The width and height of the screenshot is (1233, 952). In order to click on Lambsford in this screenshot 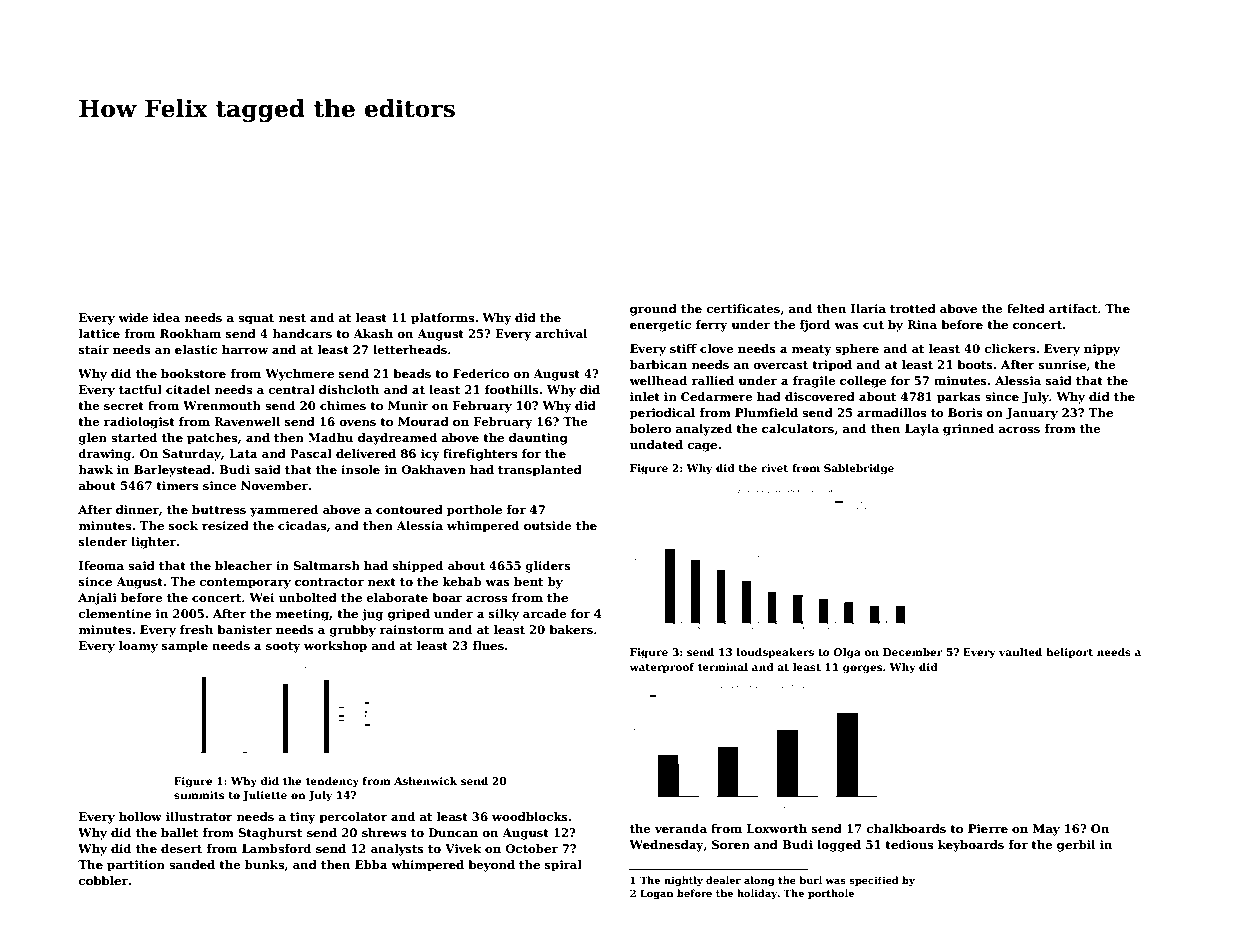, I will do `click(276, 848)`.
